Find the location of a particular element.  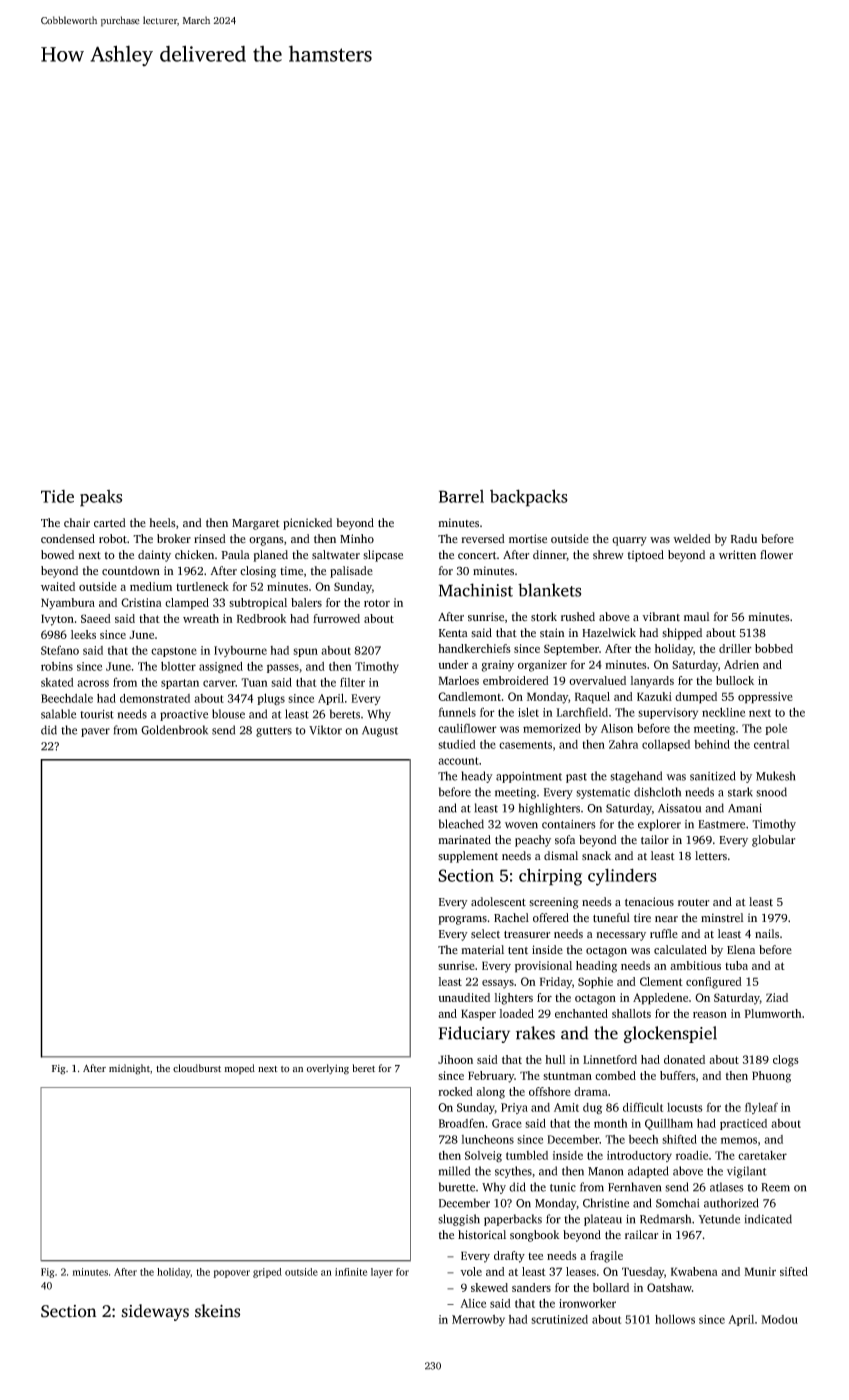

sideways is located at coordinates (155, 1312).
